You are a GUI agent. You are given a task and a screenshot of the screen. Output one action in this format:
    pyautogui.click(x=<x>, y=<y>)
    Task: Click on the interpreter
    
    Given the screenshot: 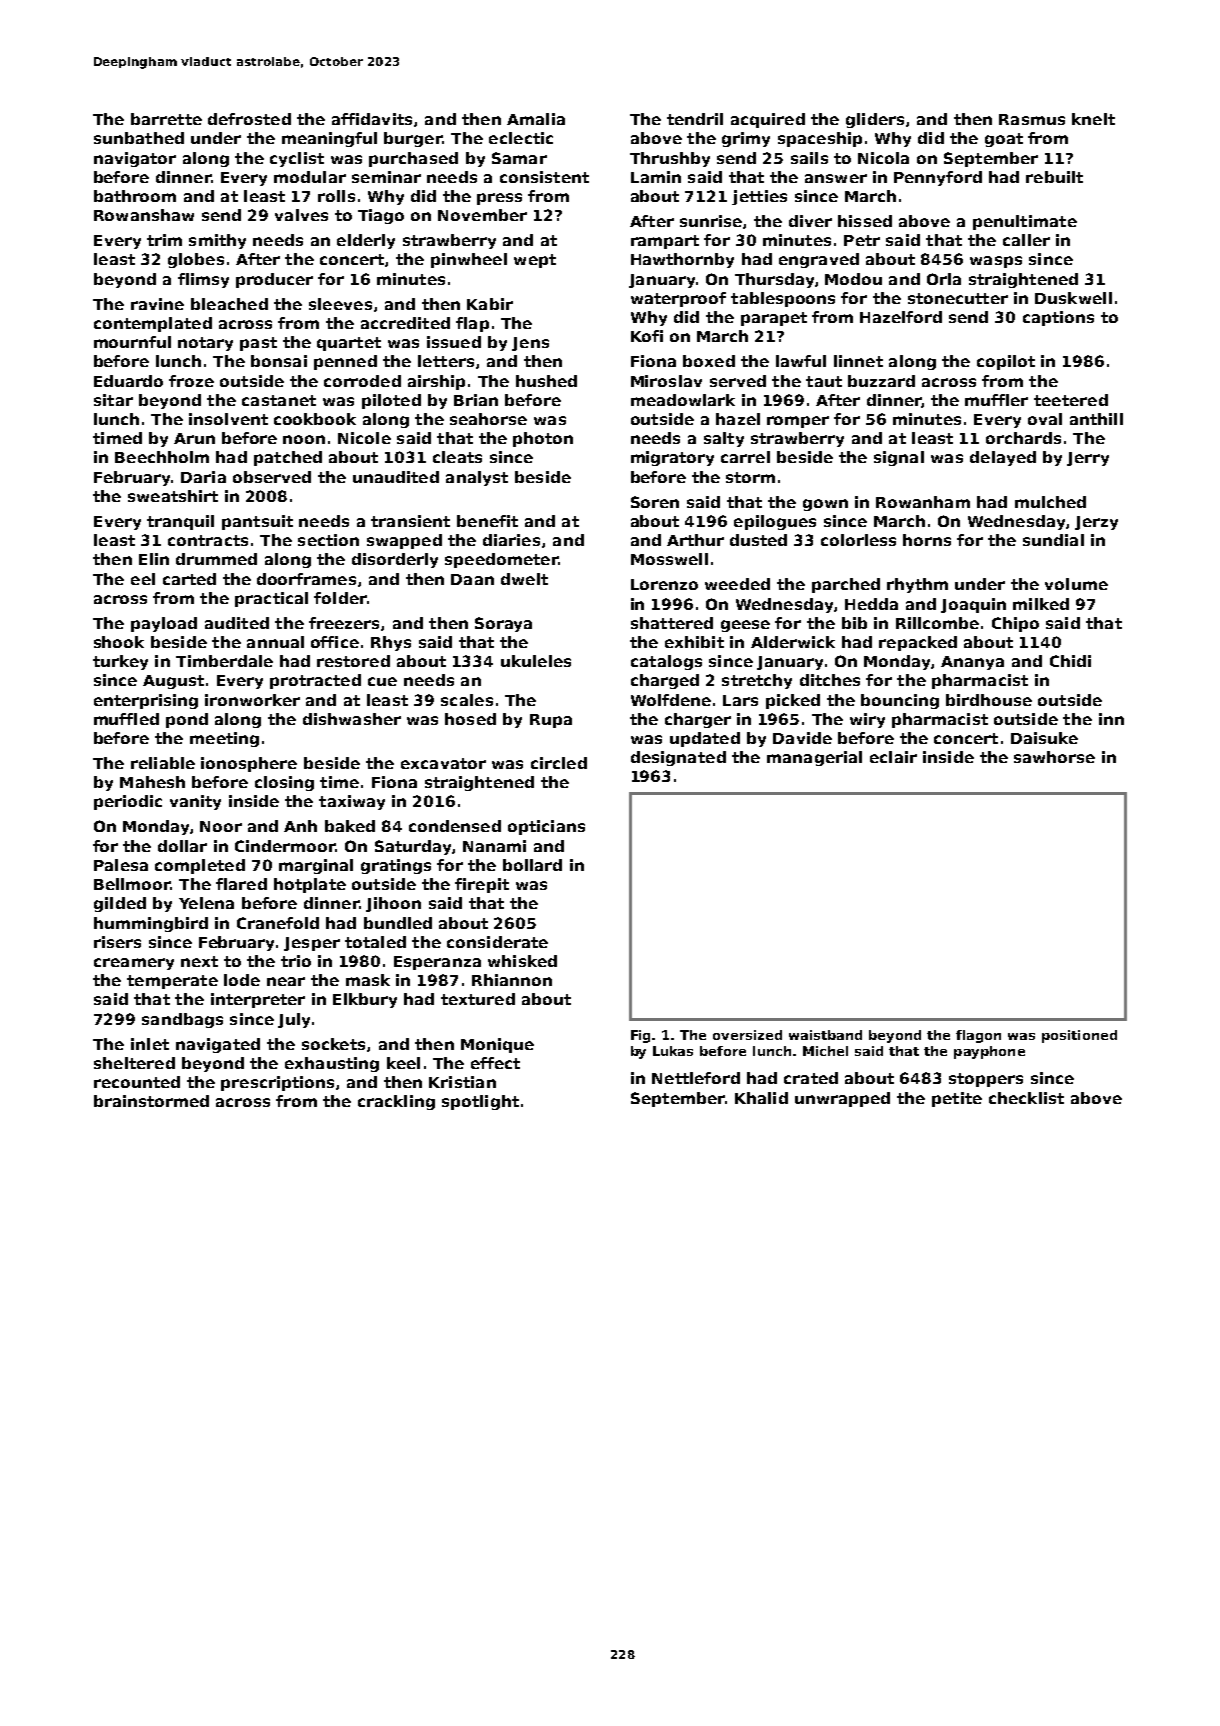 What is the action you would take?
    pyautogui.click(x=258, y=1000)
